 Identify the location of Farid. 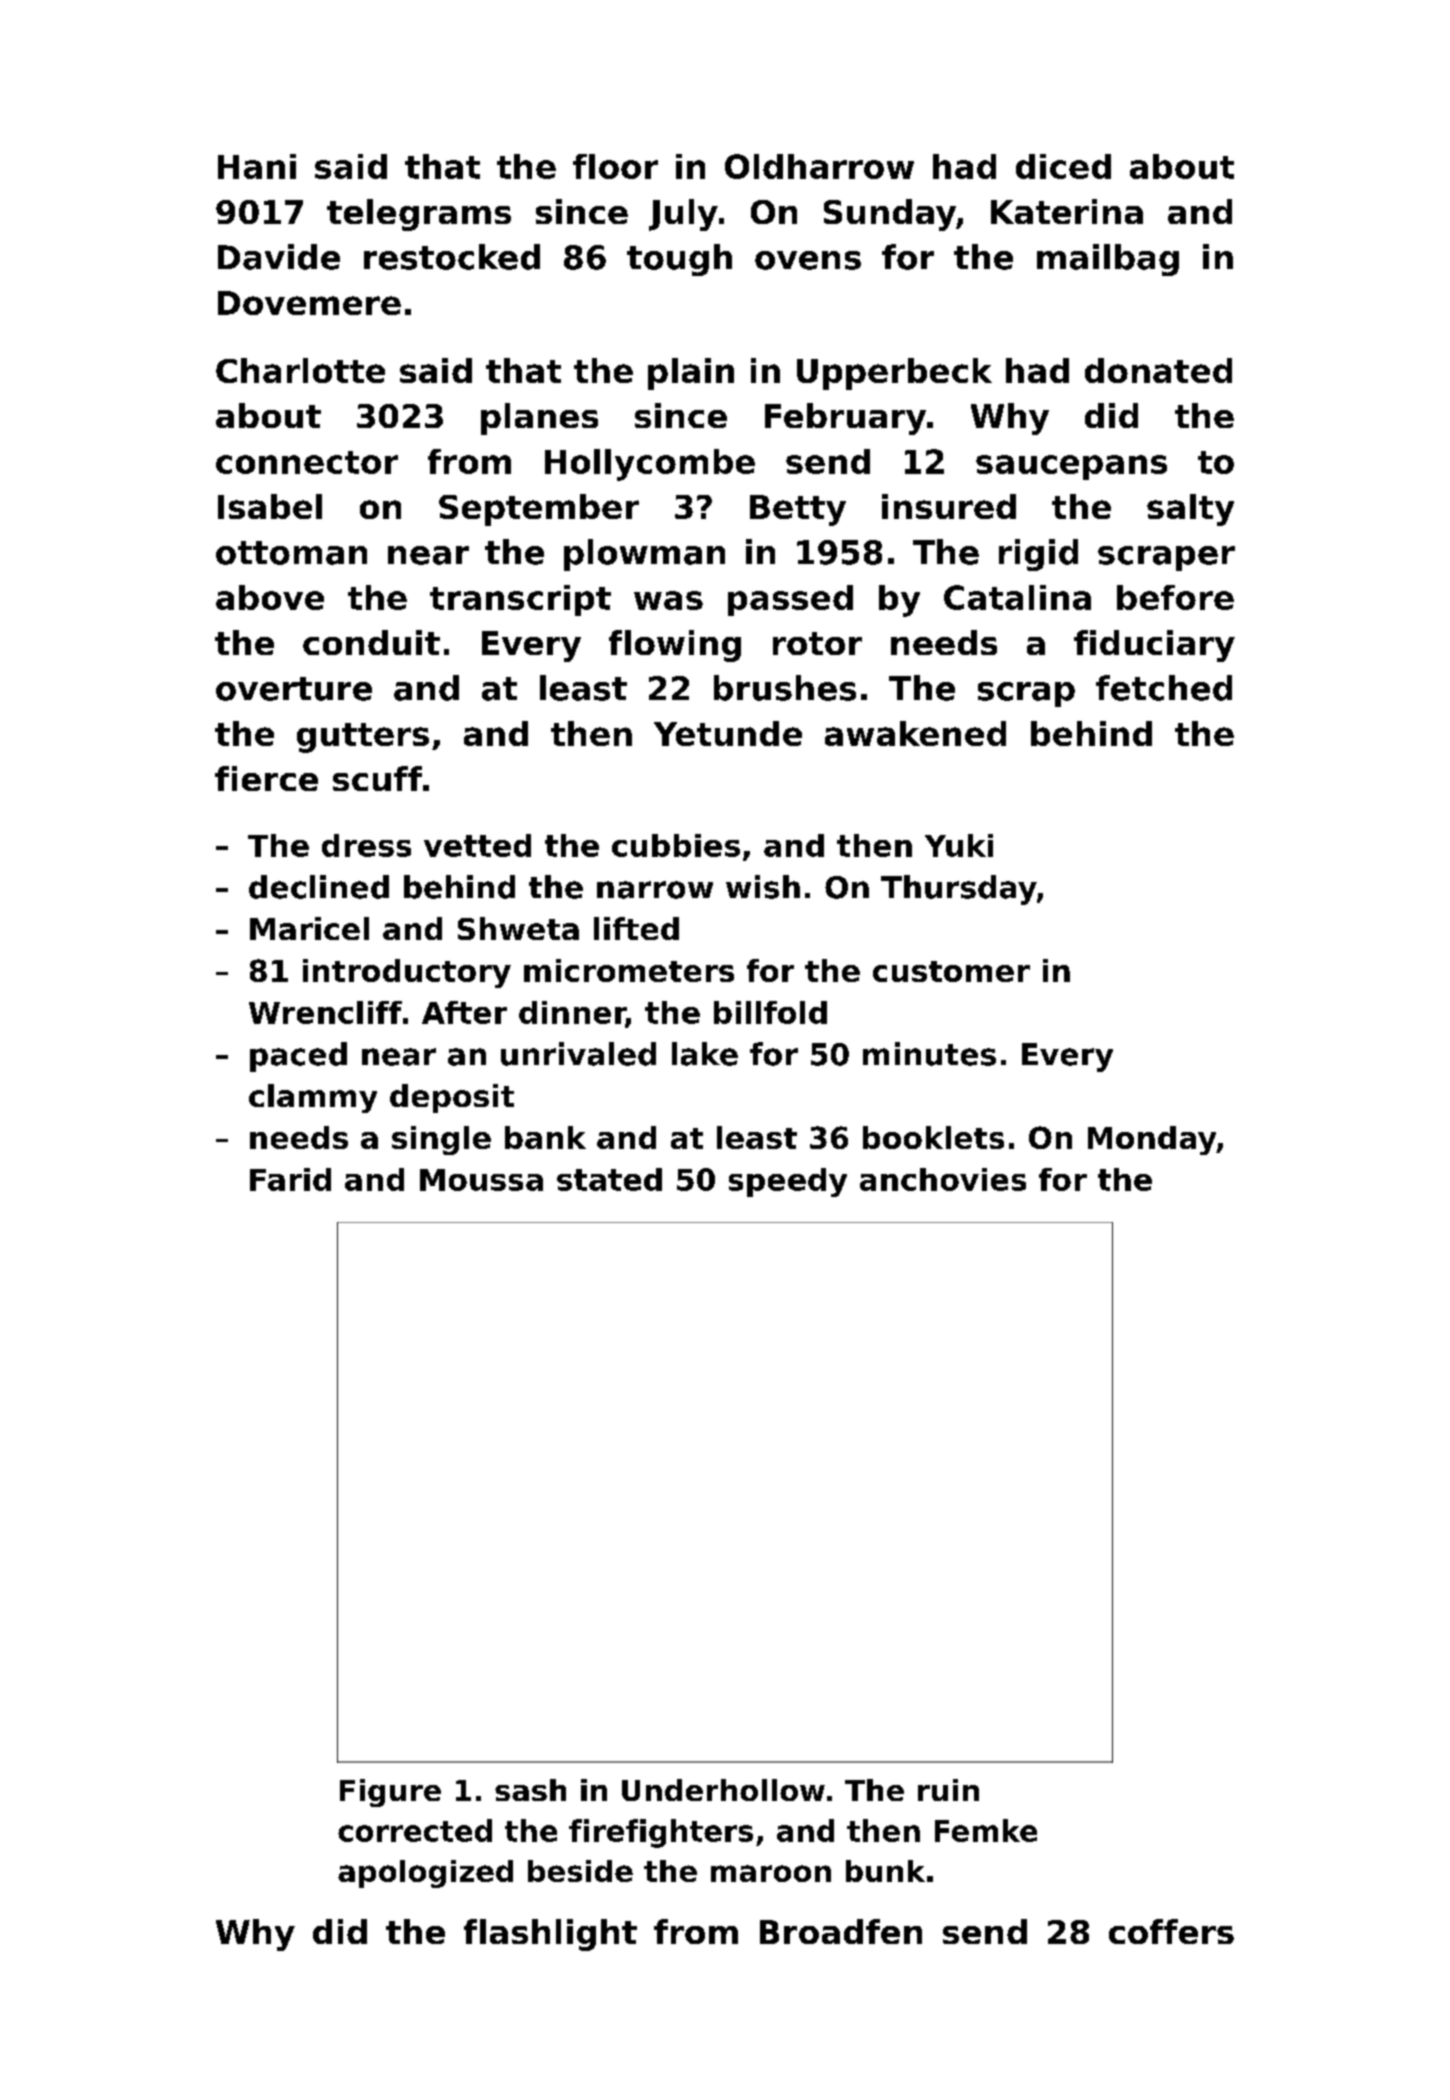
(290, 1179).
